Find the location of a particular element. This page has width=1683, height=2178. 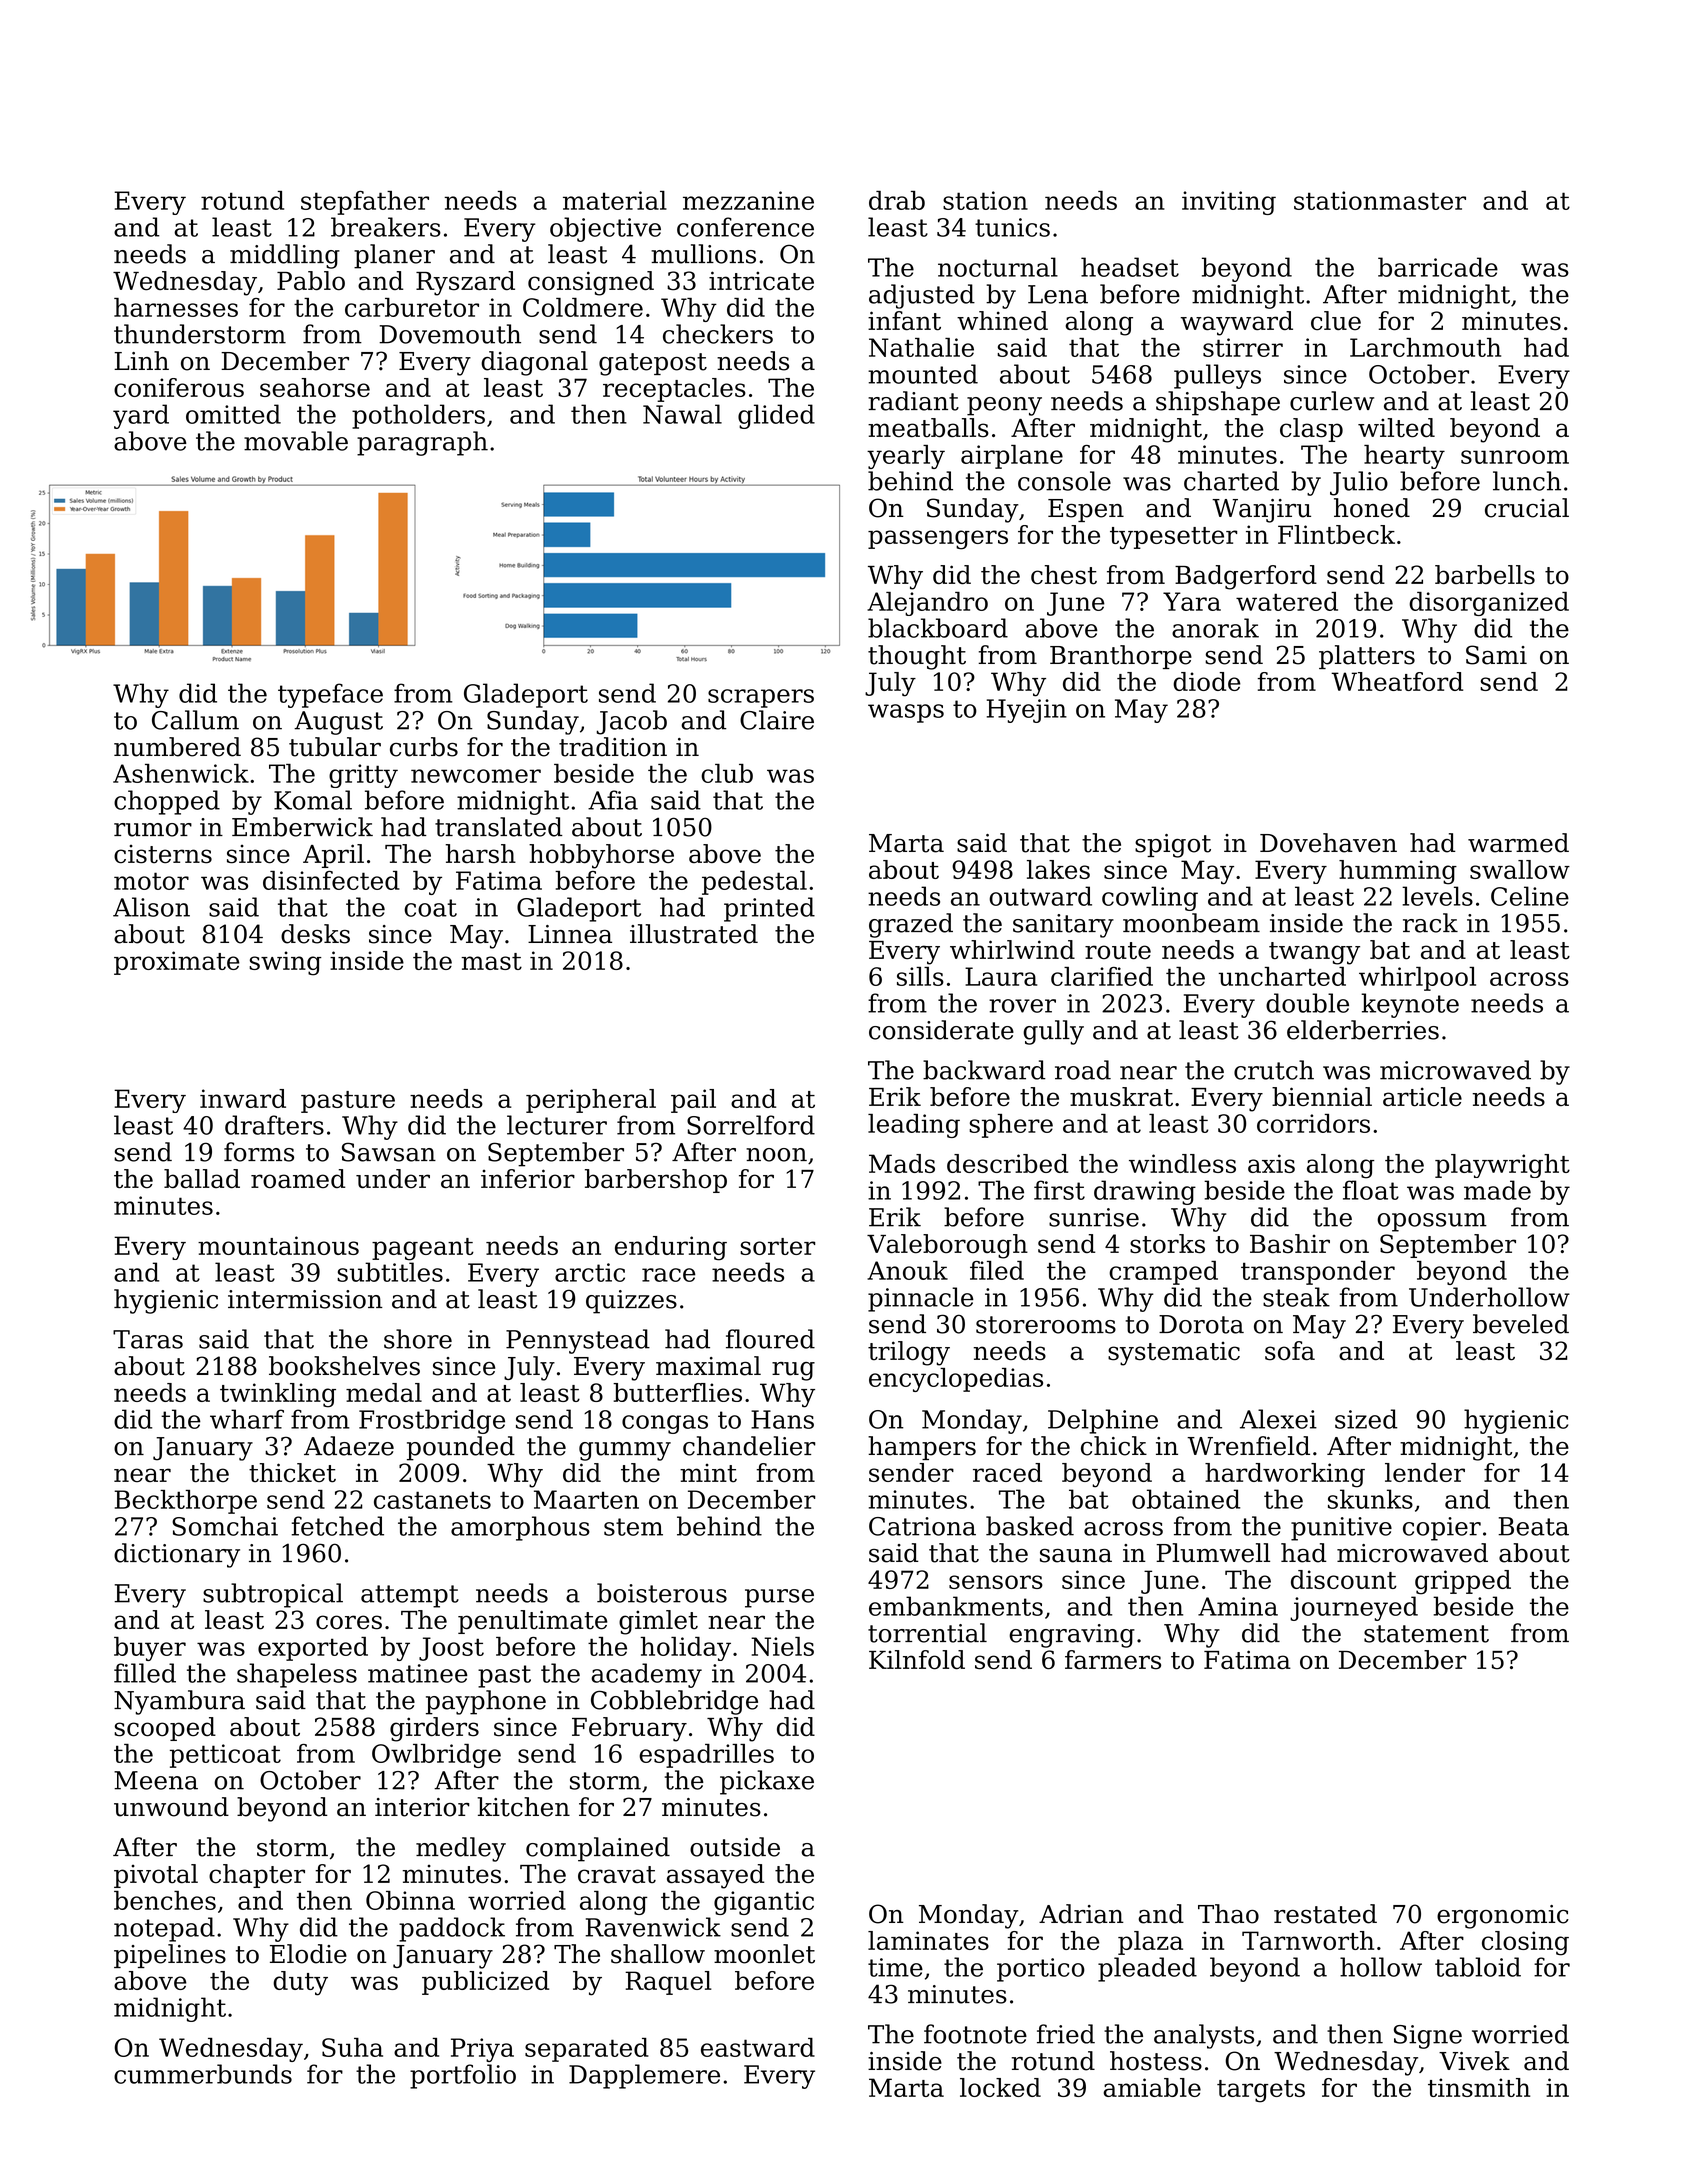

Dorota is located at coordinates (1201, 1324).
